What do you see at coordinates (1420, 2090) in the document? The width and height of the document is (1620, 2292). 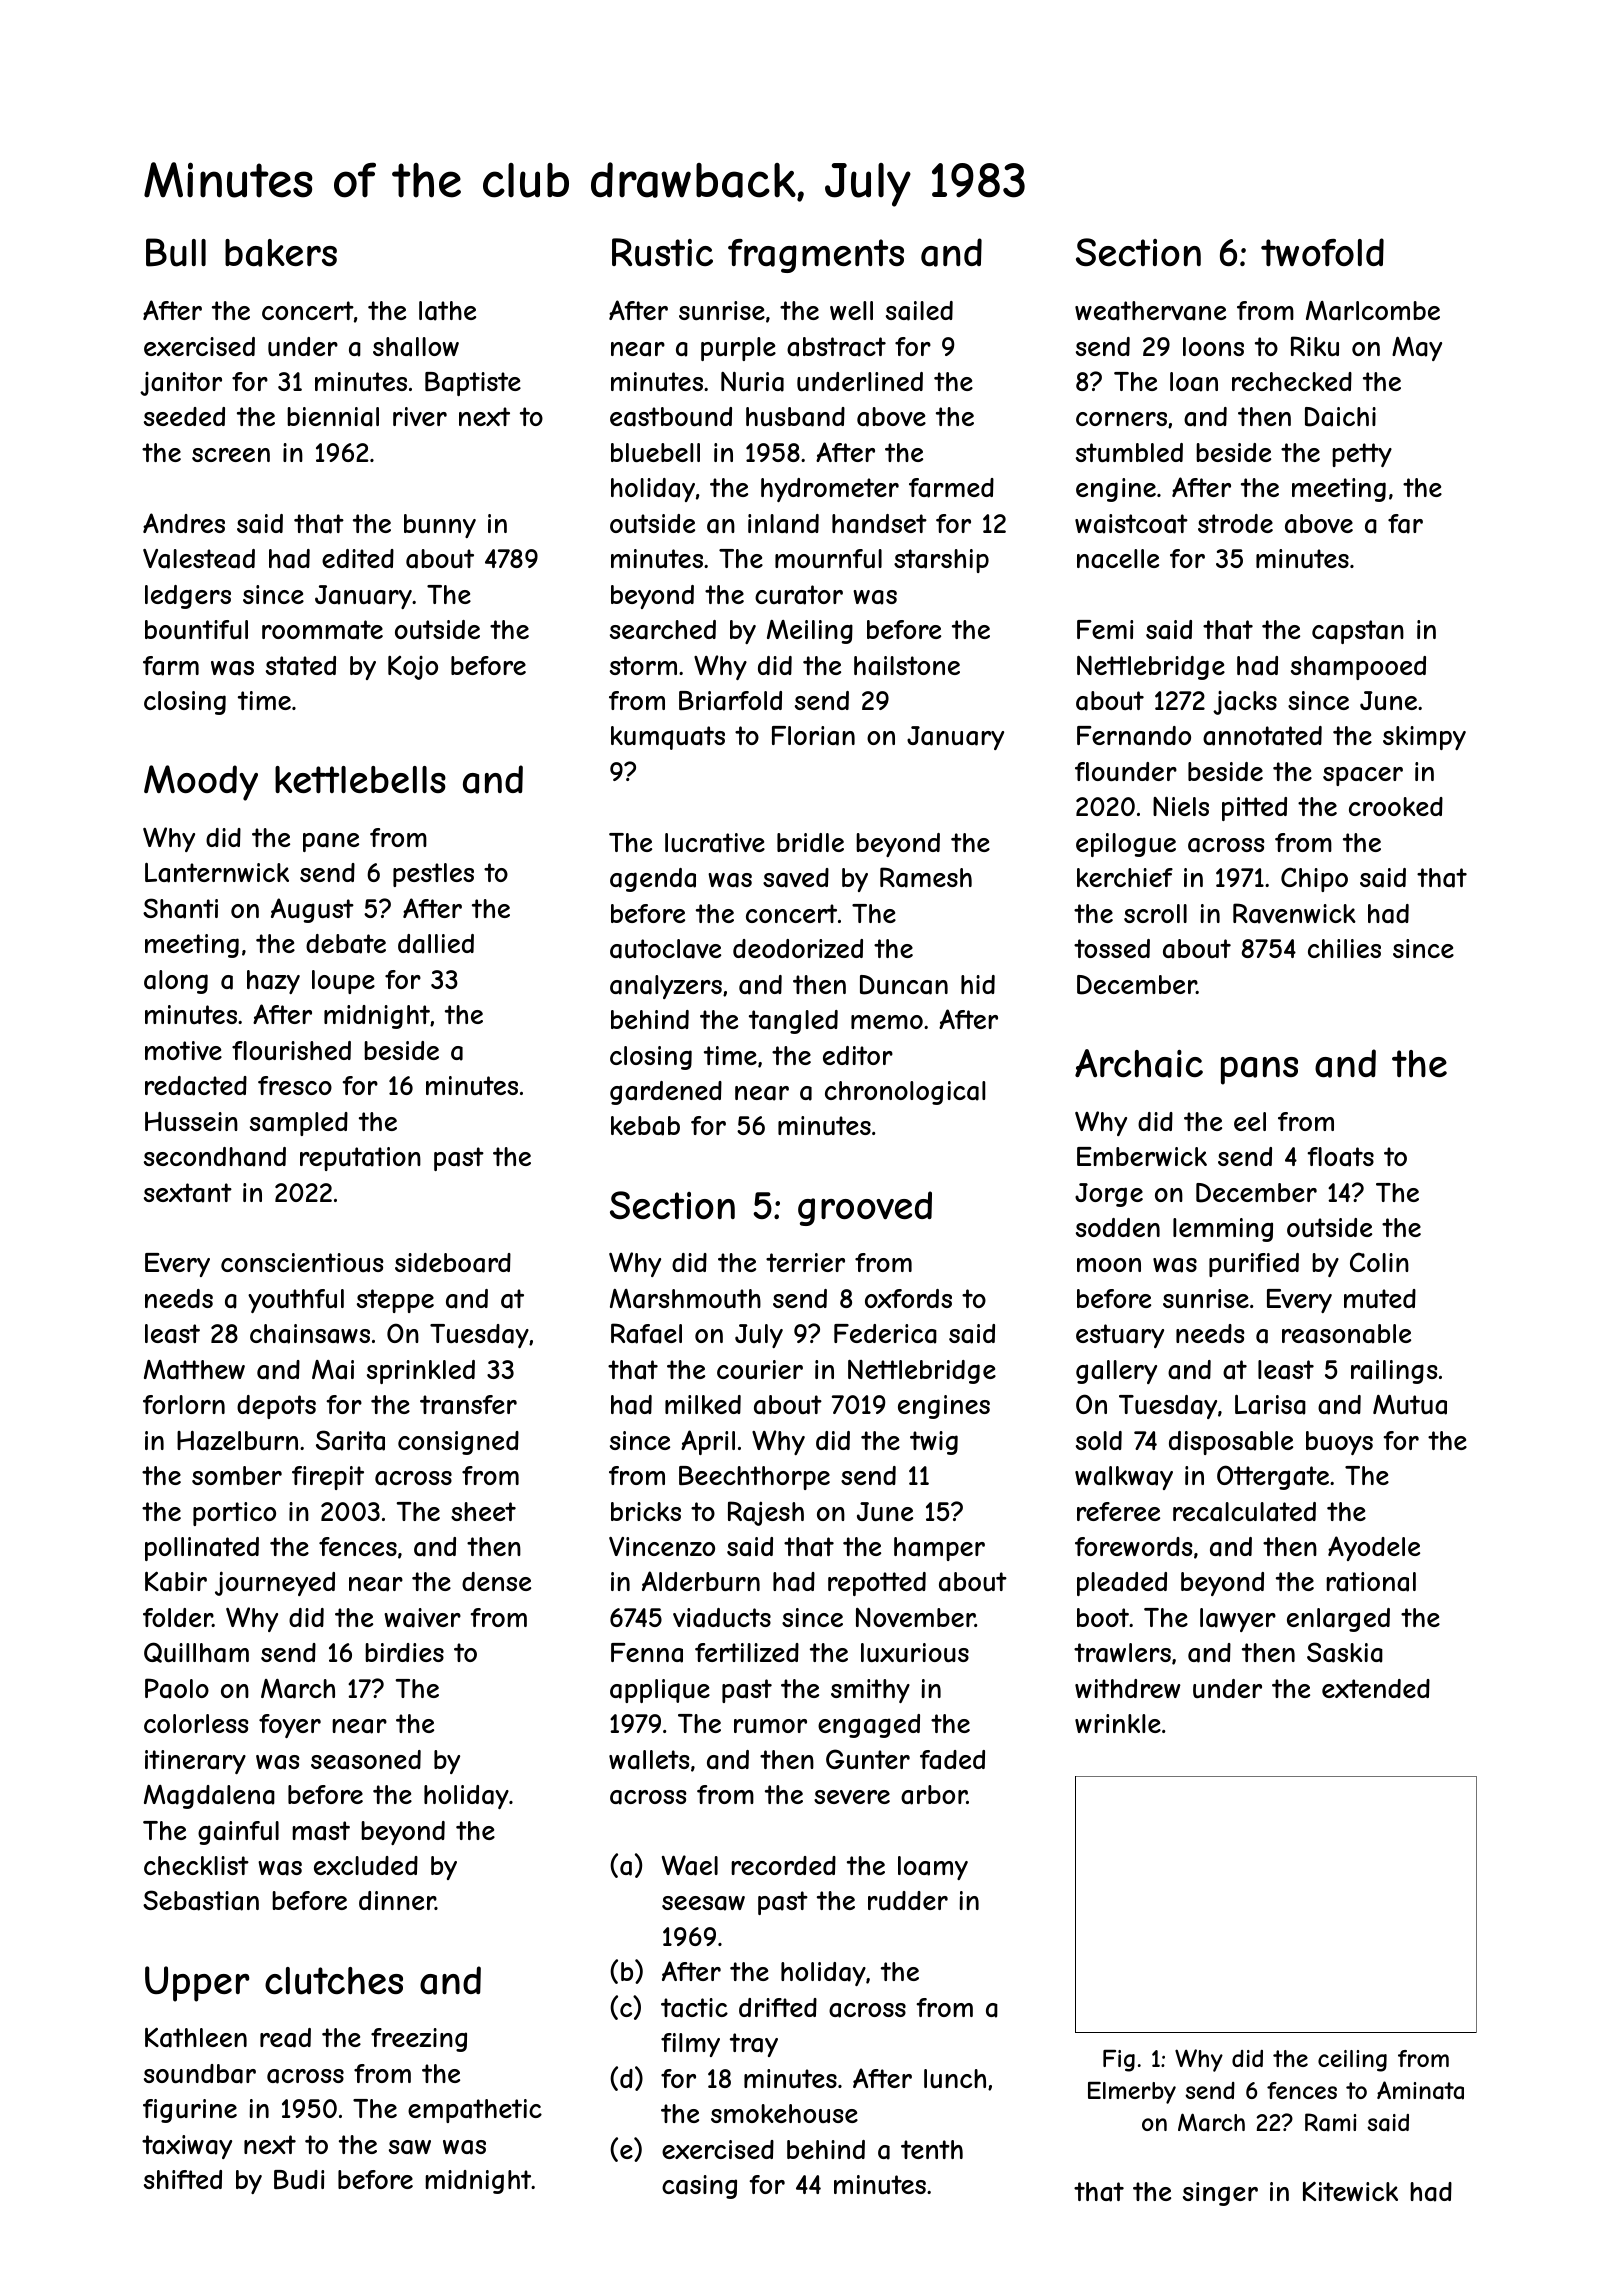 I see `Aminata` at bounding box center [1420, 2090].
